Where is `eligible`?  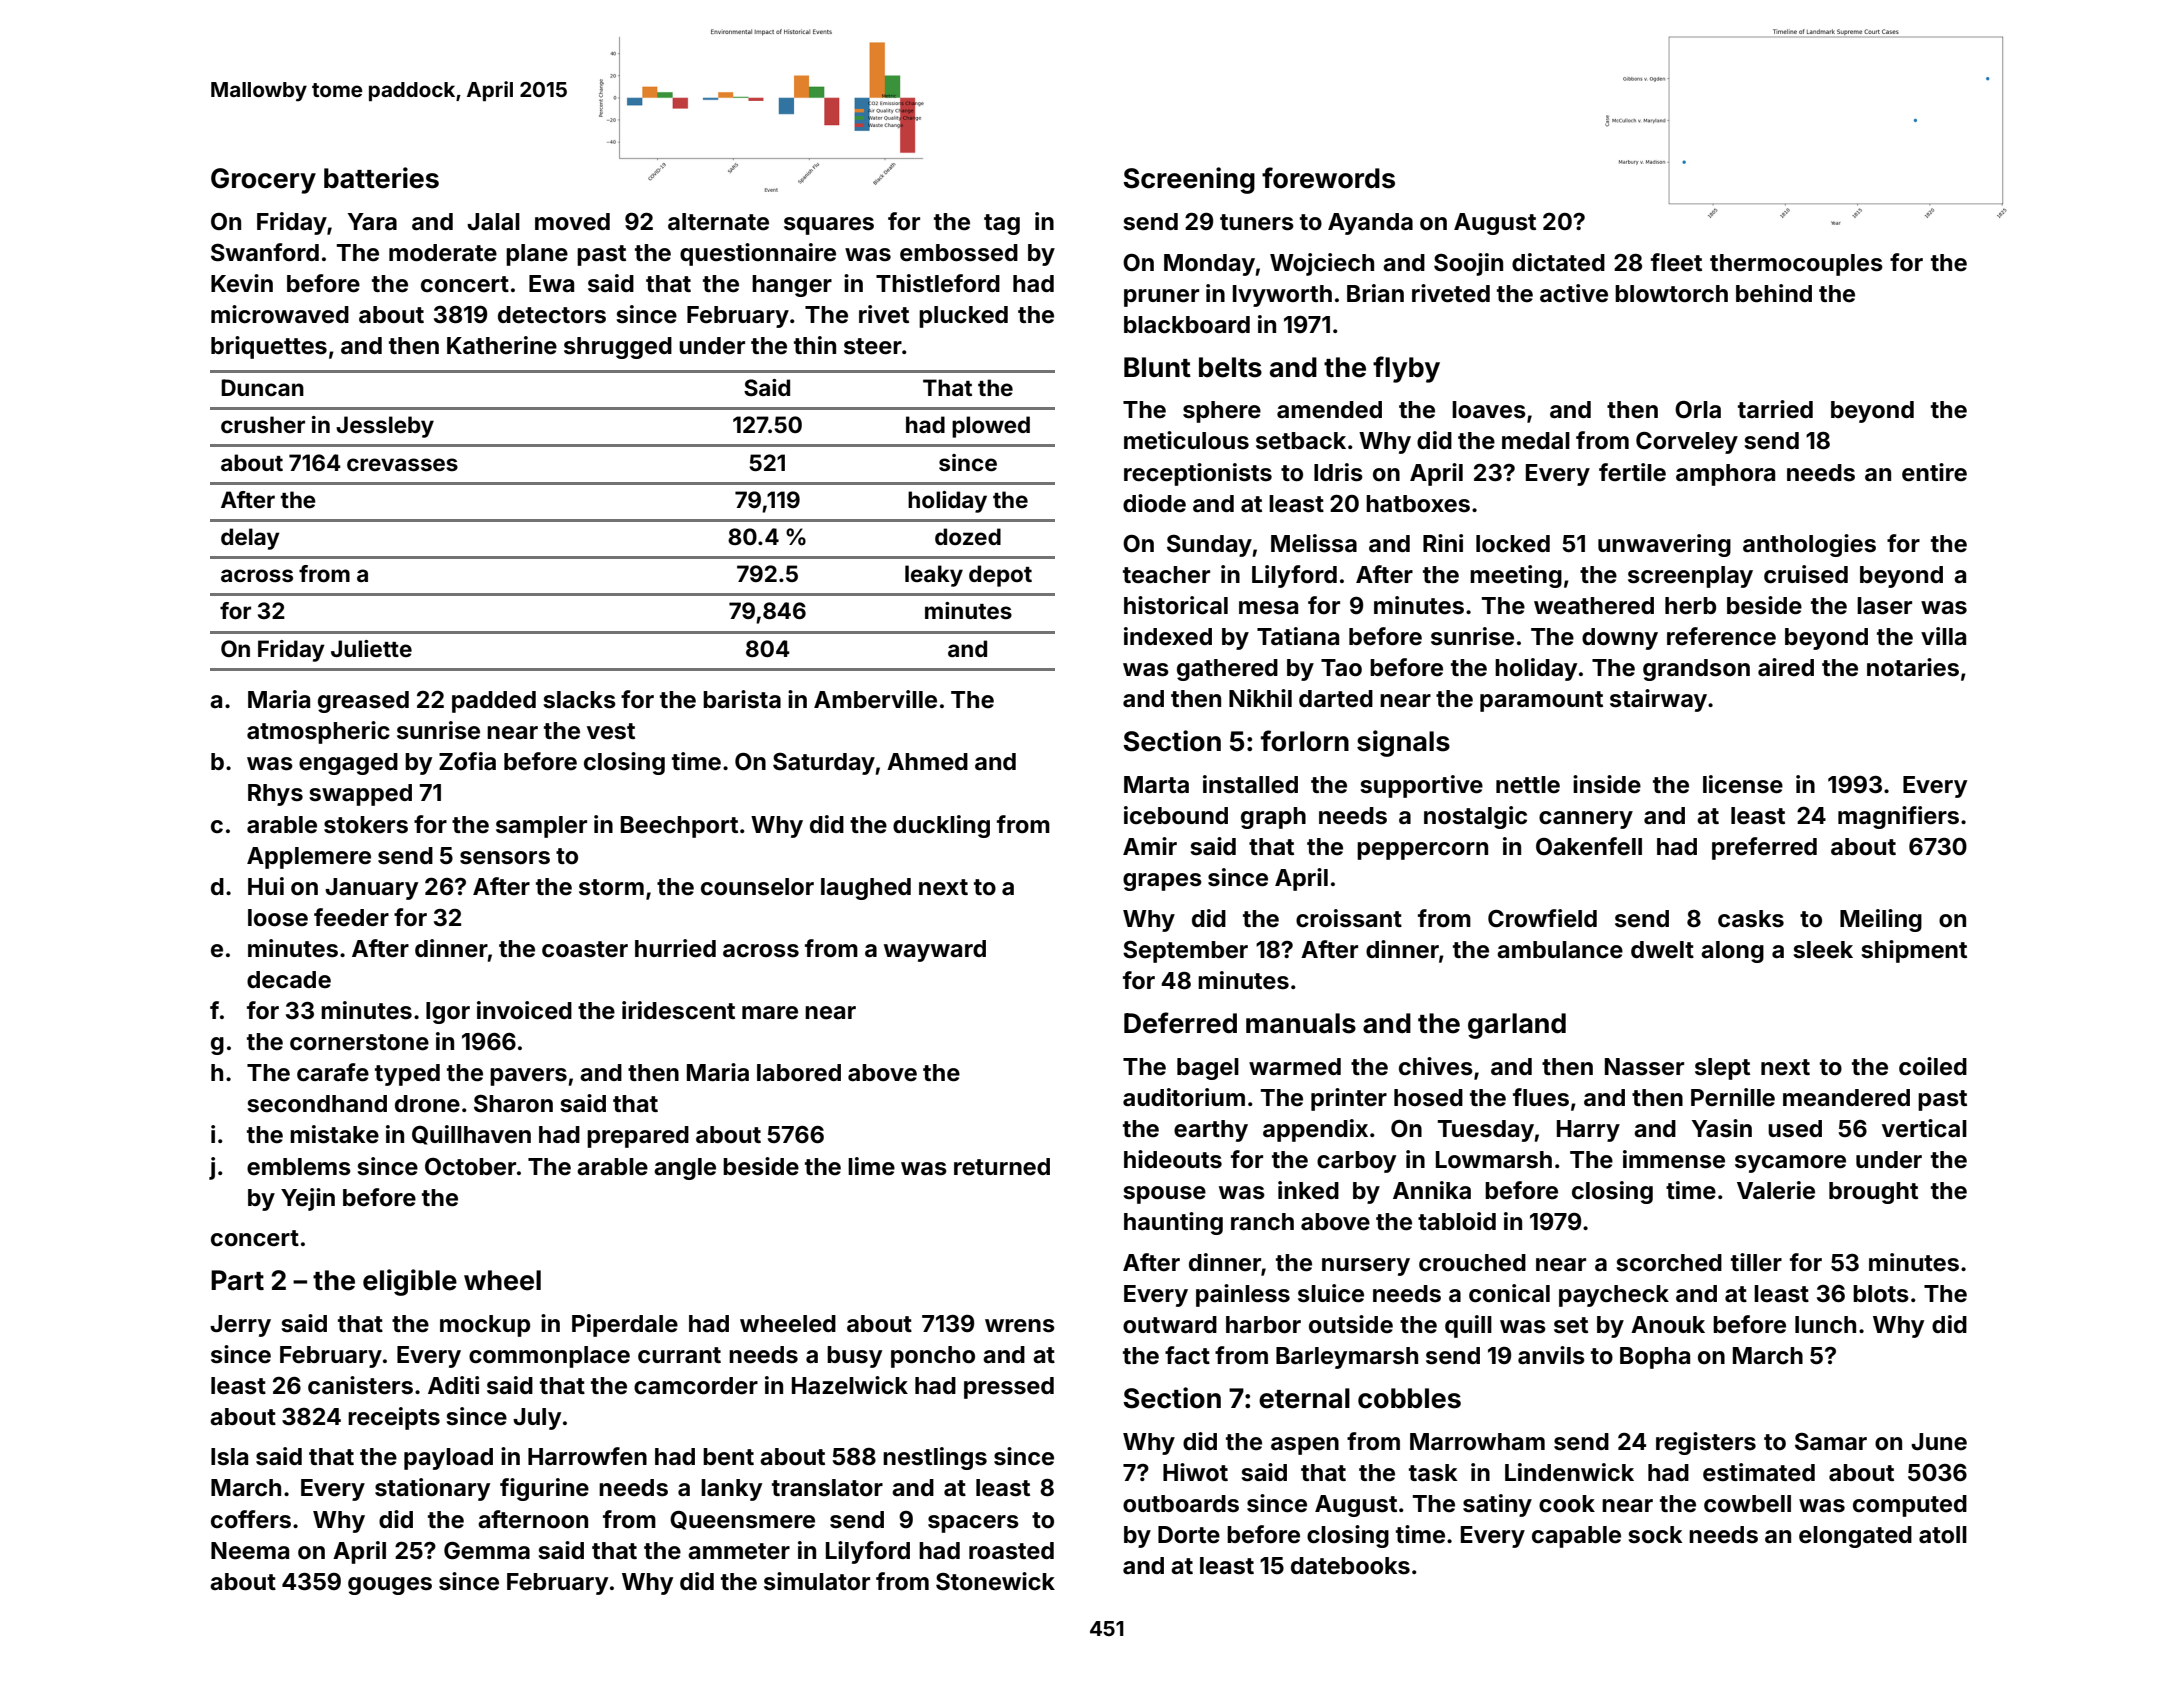
eligible is located at coordinates (410, 1282).
